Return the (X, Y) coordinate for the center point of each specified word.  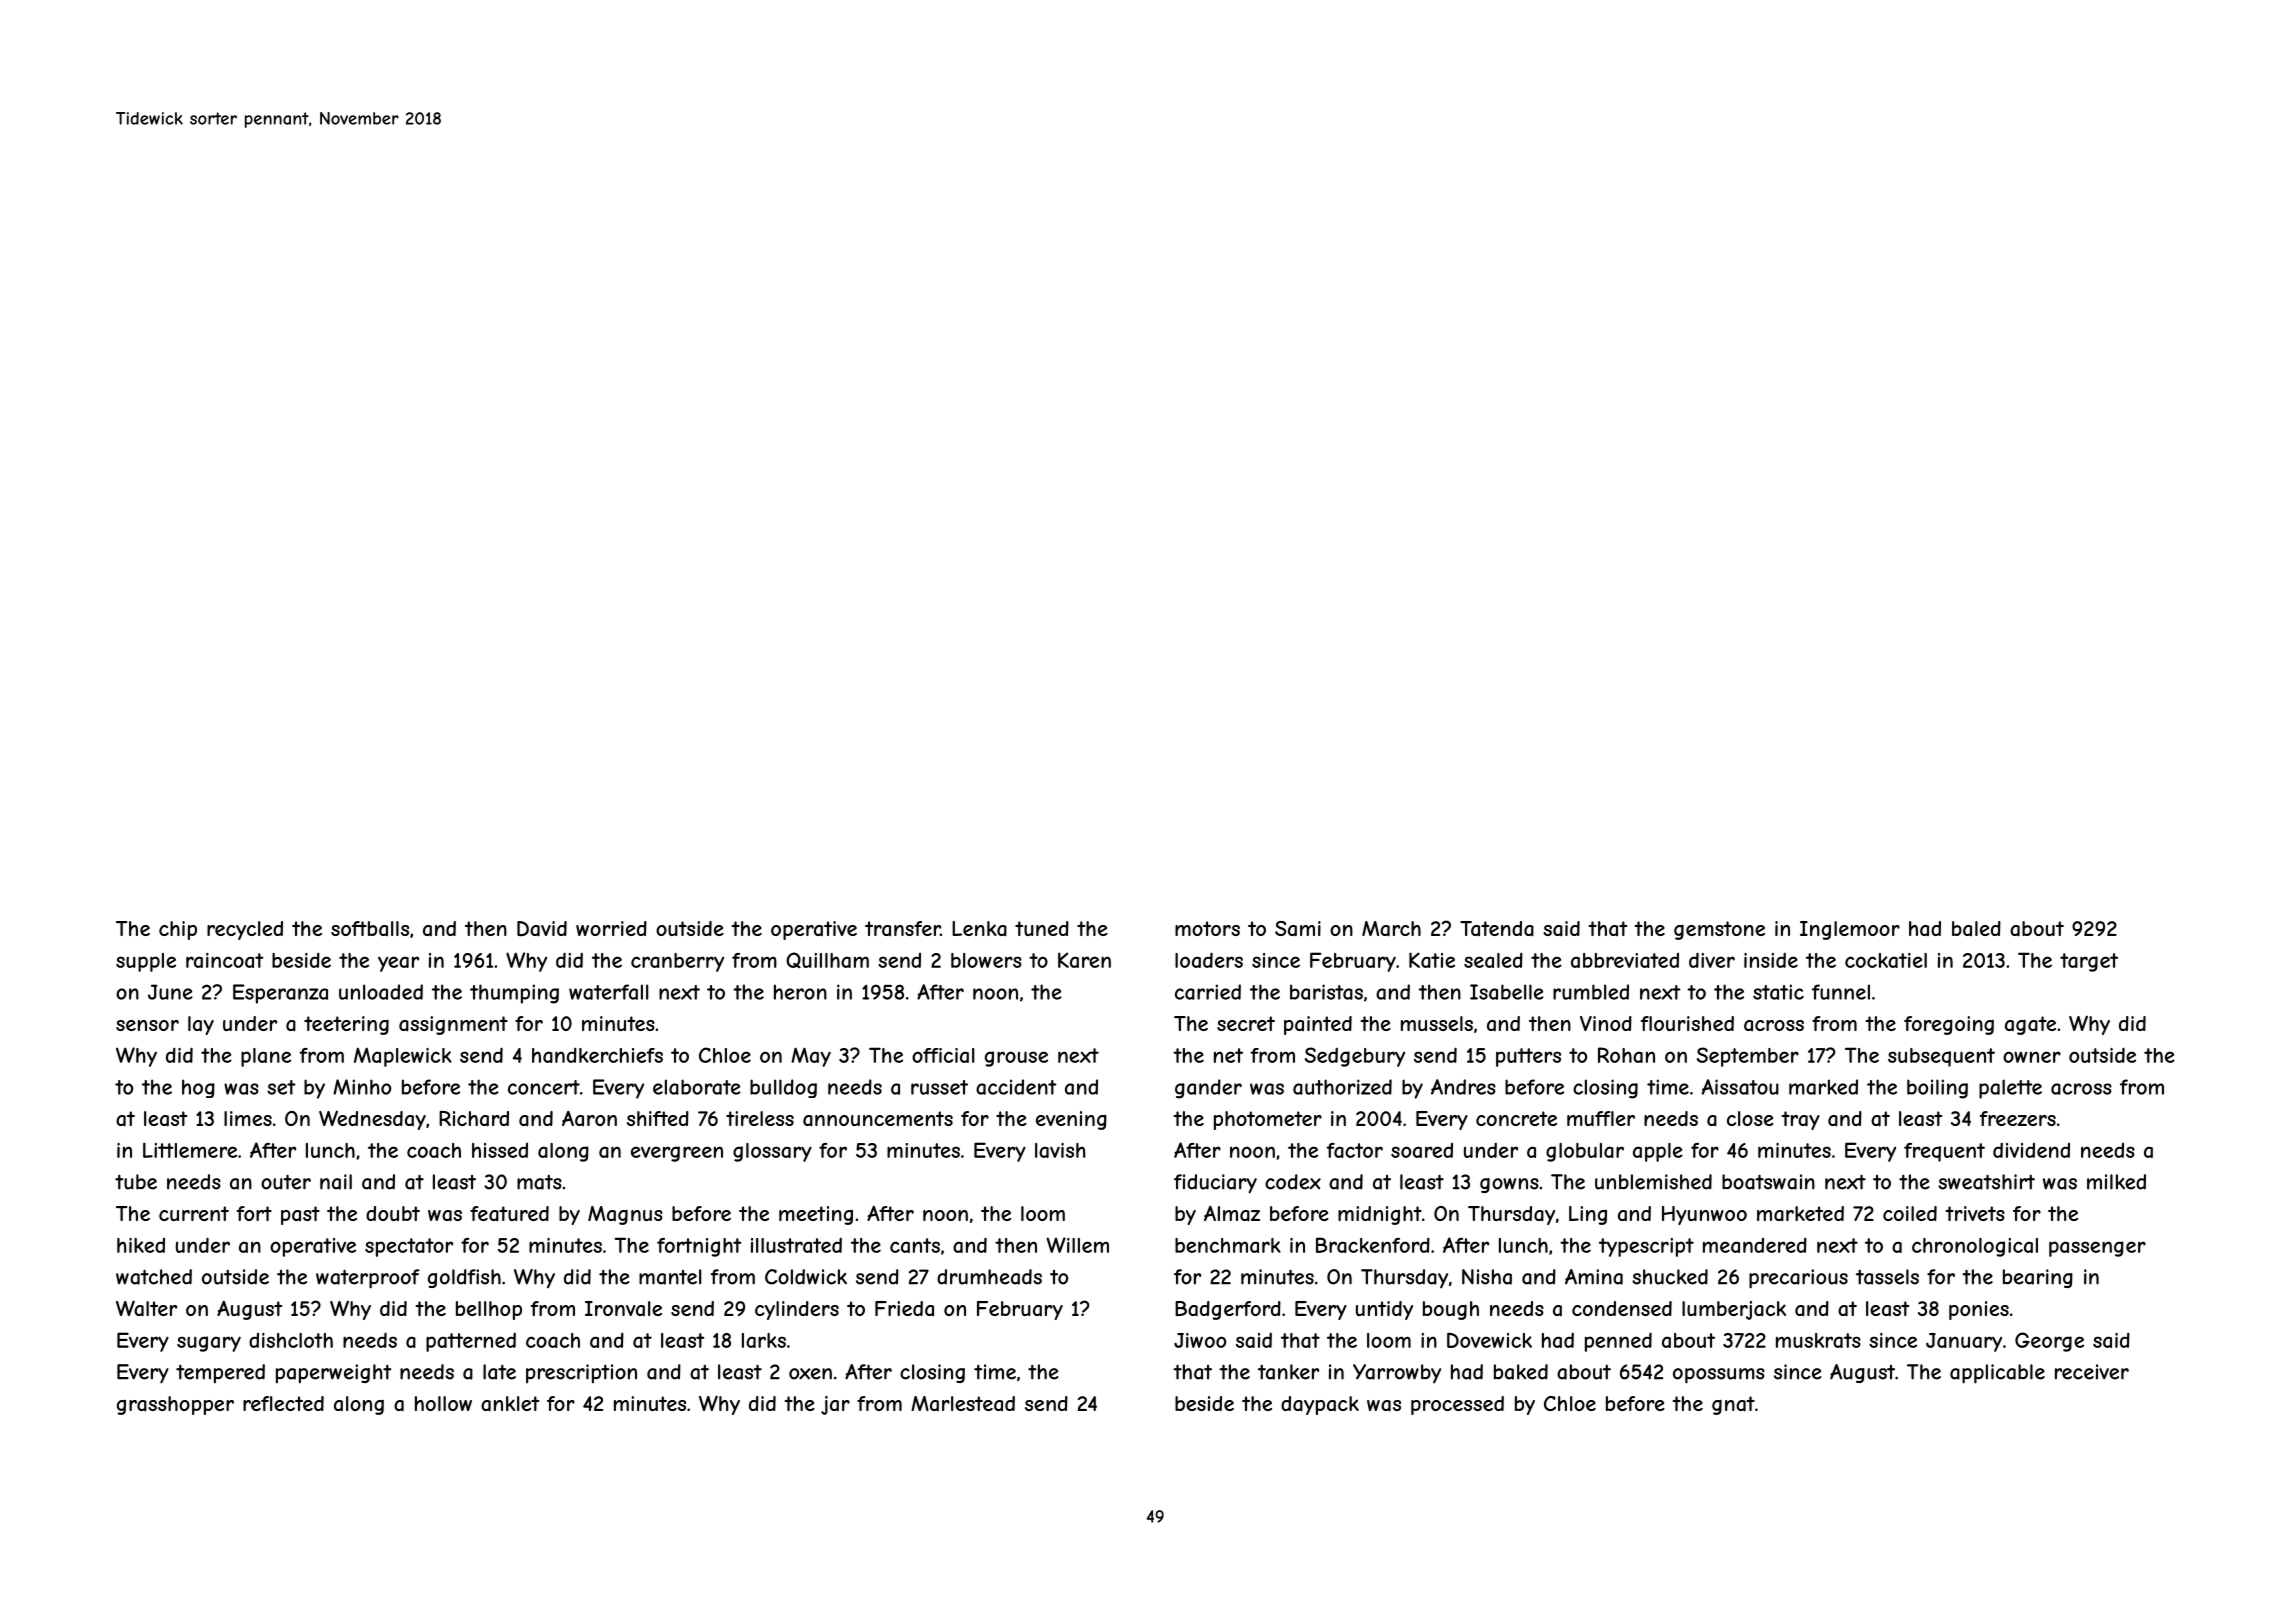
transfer (902, 928)
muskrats (1818, 1340)
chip (178, 930)
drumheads (989, 1277)
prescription (581, 1373)
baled (1976, 928)
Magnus (625, 1215)
